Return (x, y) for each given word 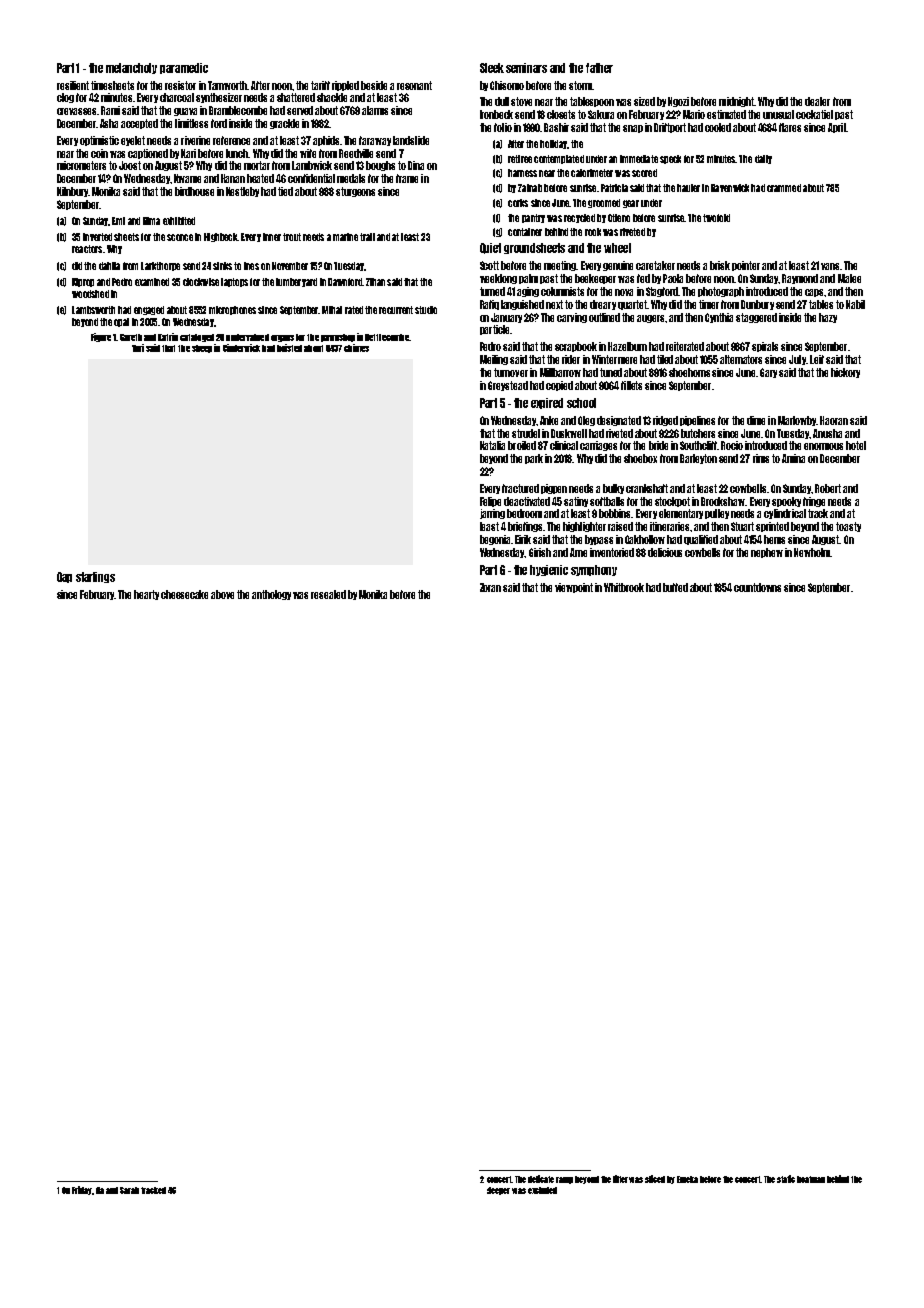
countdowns (757, 587)
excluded (542, 1190)
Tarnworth (228, 85)
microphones (232, 310)
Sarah (129, 1190)
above (222, 594)
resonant (414, 85)
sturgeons (355, 192)
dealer (817, 101)
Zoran (490, 587)
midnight (736, 102)
